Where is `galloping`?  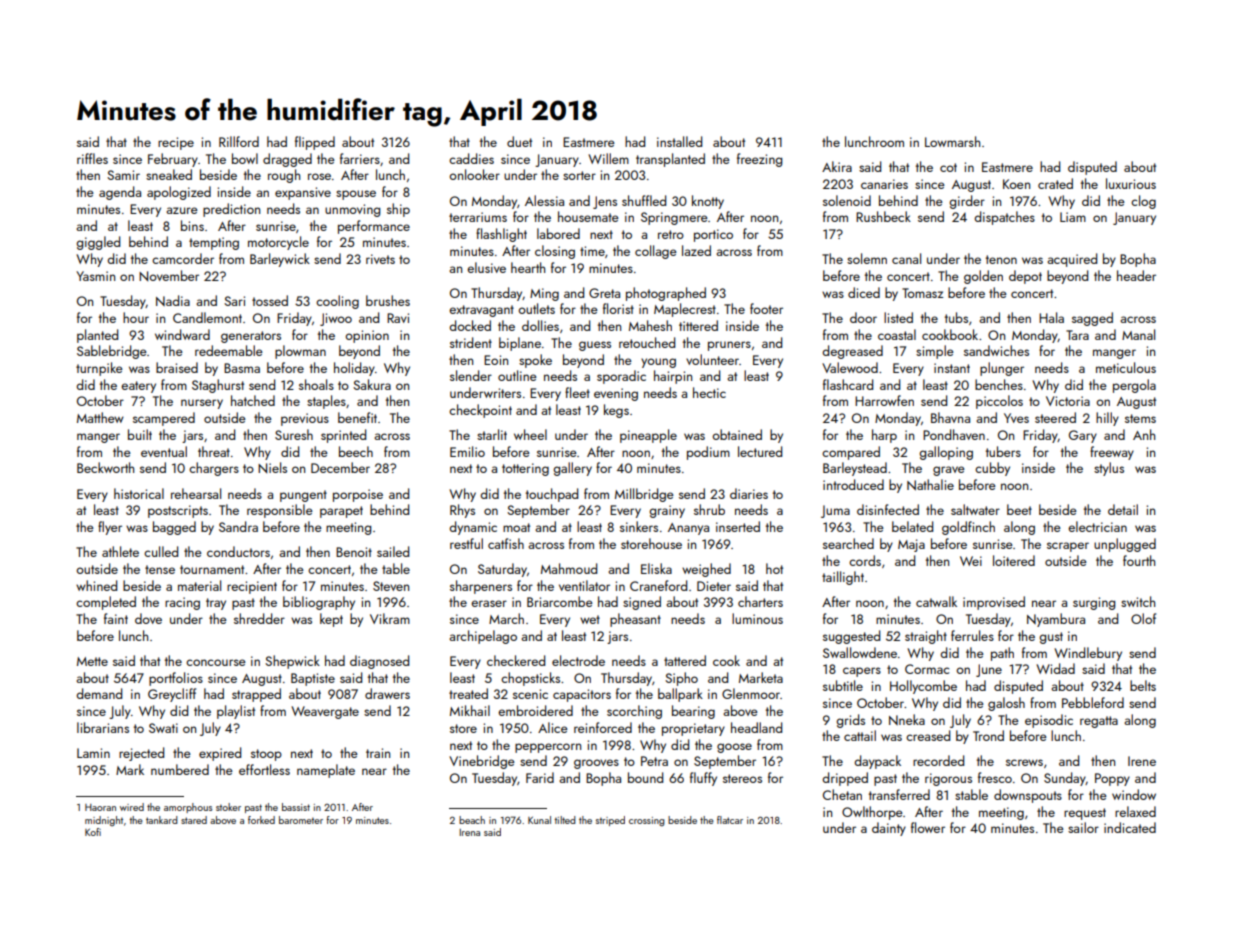
galloping is located at coordinates (946, 453).
